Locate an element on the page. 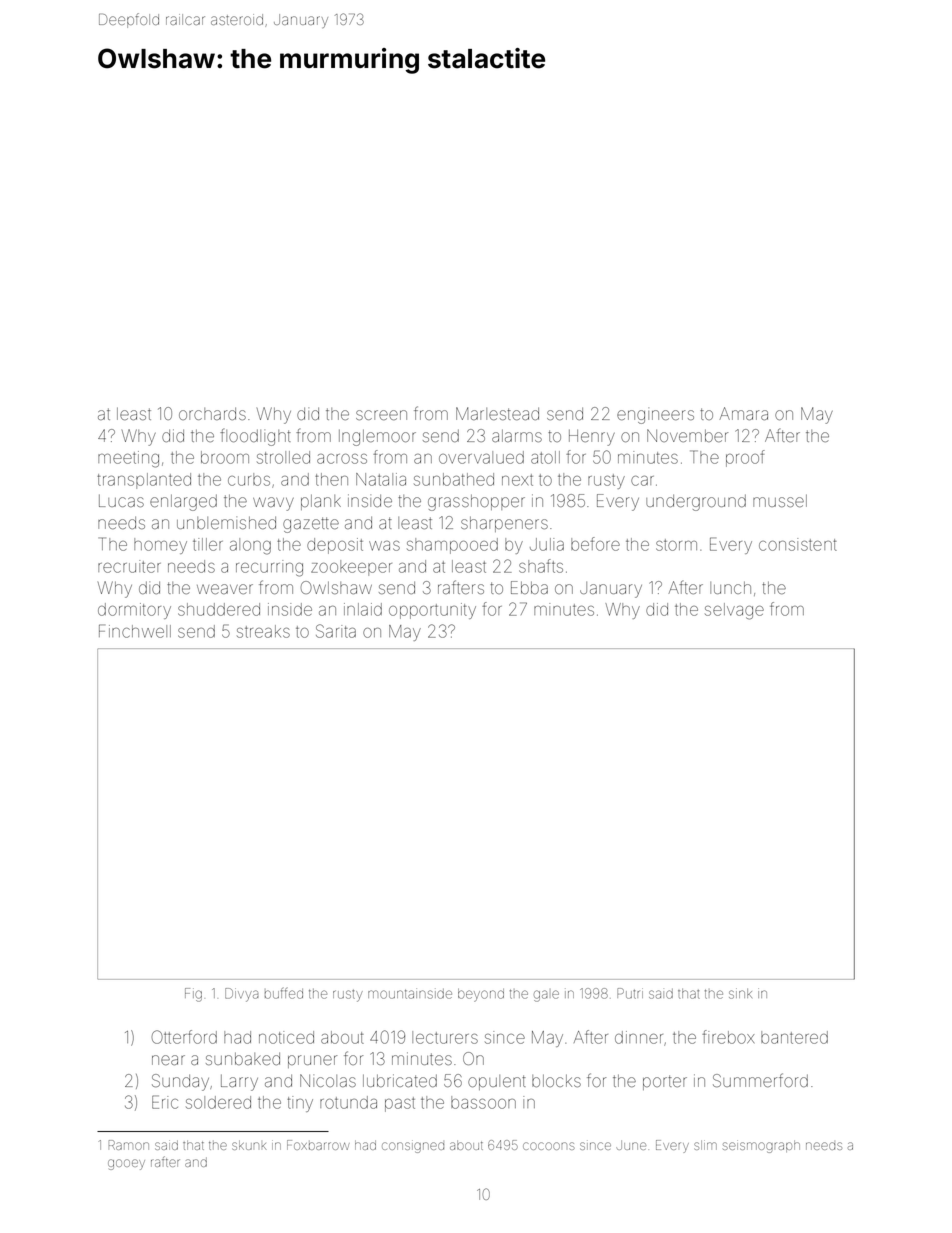 The height and width of the image is (1233, 952). Otterford is located at coordinates (184, 1037).
